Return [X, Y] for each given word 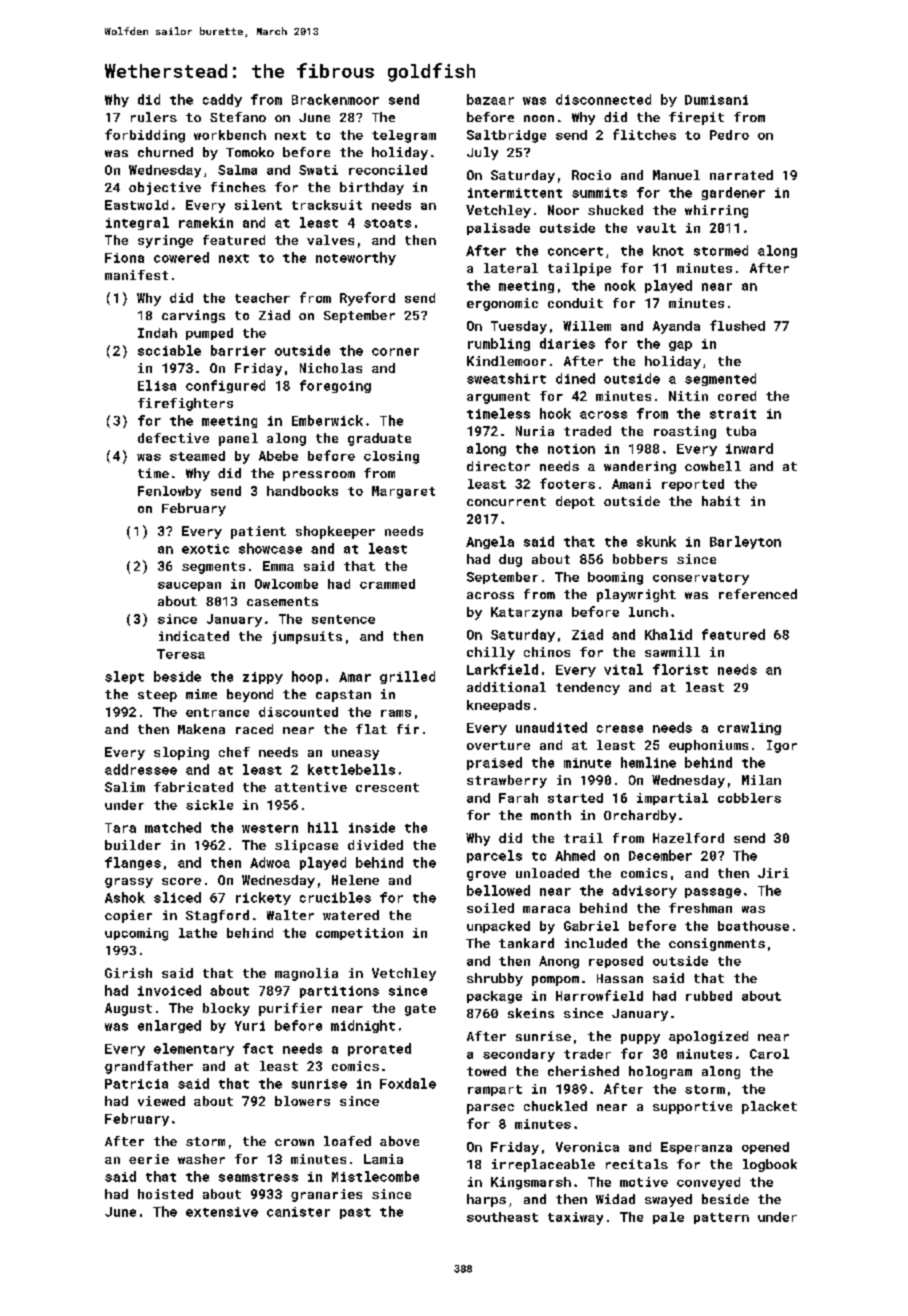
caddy [222, 100]
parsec [490, 1109]
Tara [120, 828]
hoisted [165, 1194]
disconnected [603, 99]
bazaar [490, 99]
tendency [588, 688]
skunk [656, 541]
